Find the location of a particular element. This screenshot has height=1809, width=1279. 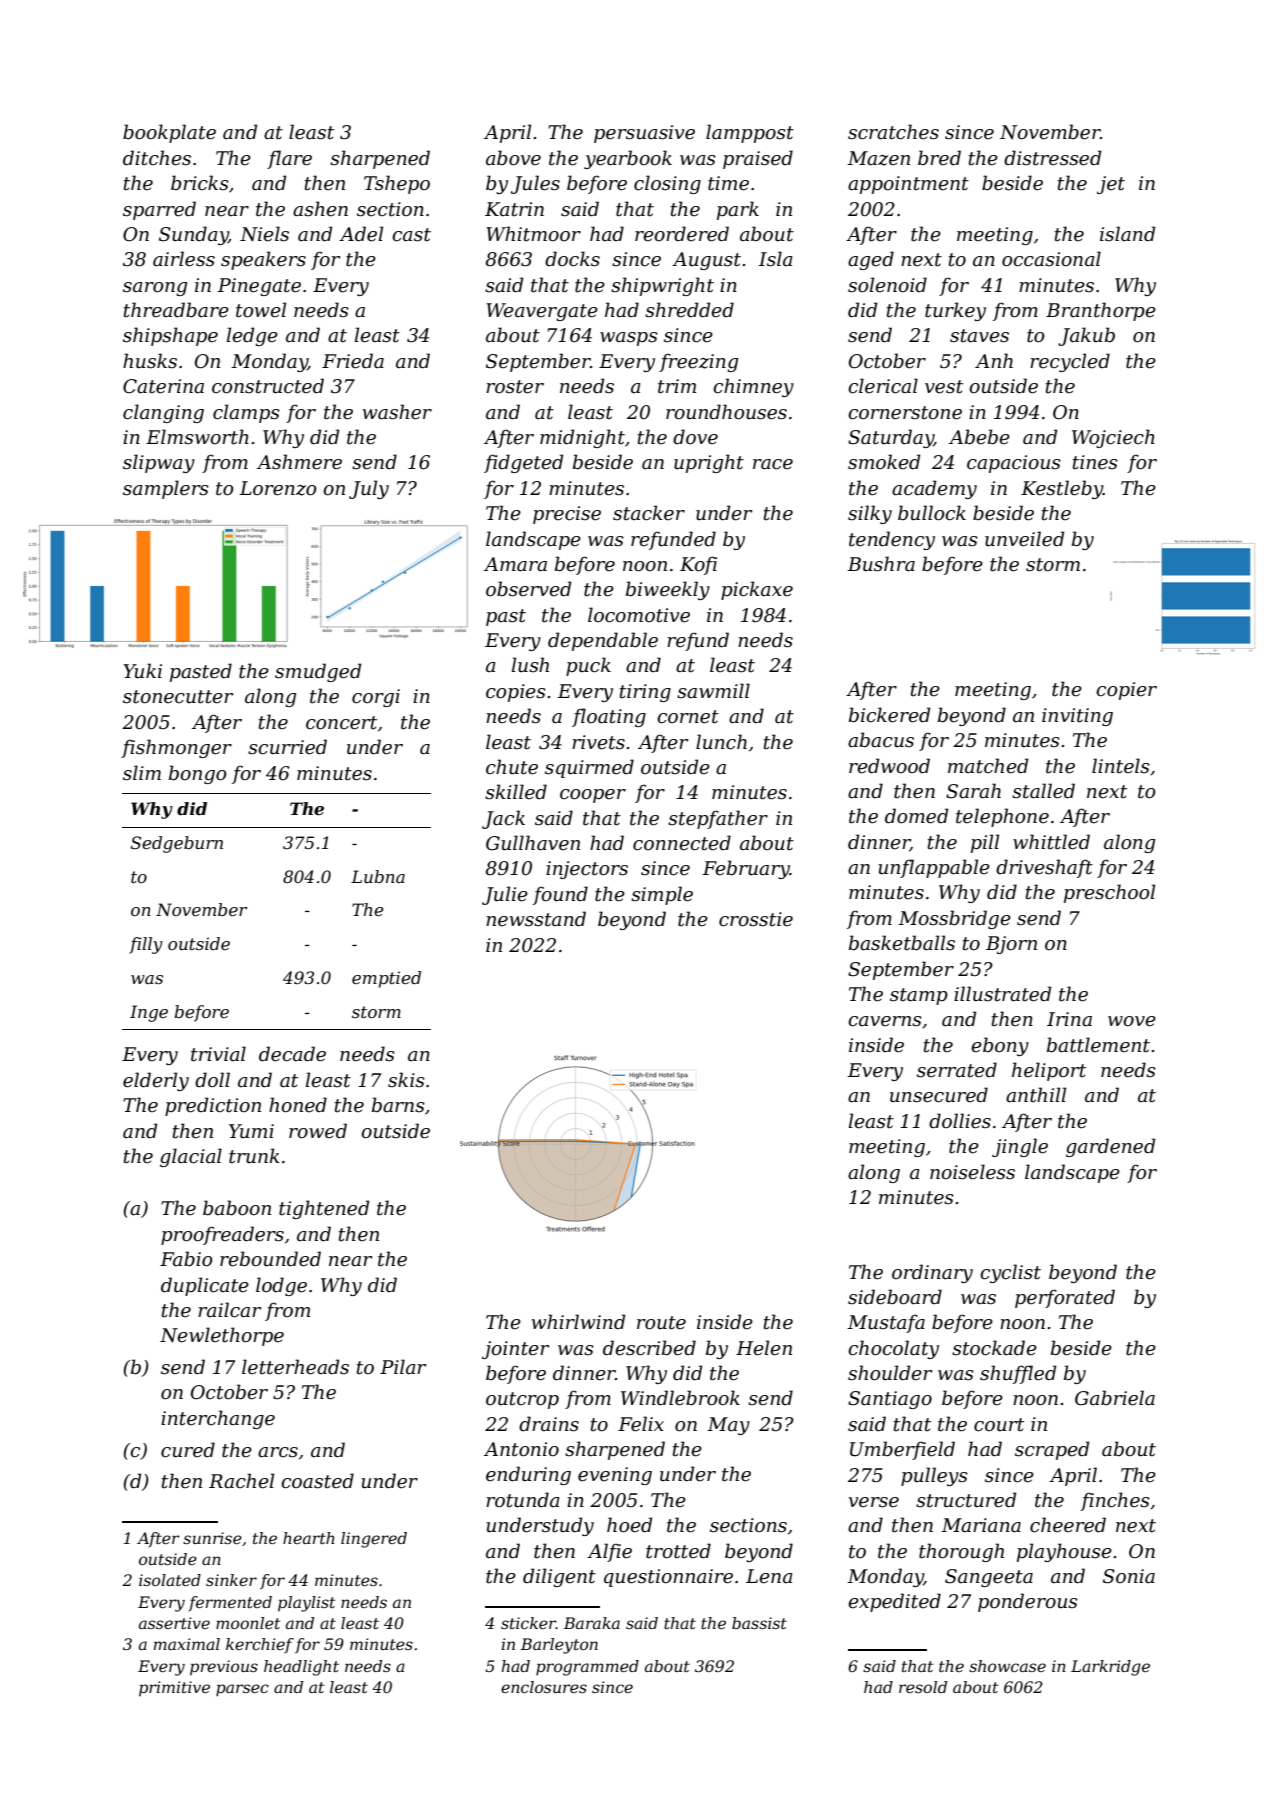

evening is located at coordinates (615, 1476).
